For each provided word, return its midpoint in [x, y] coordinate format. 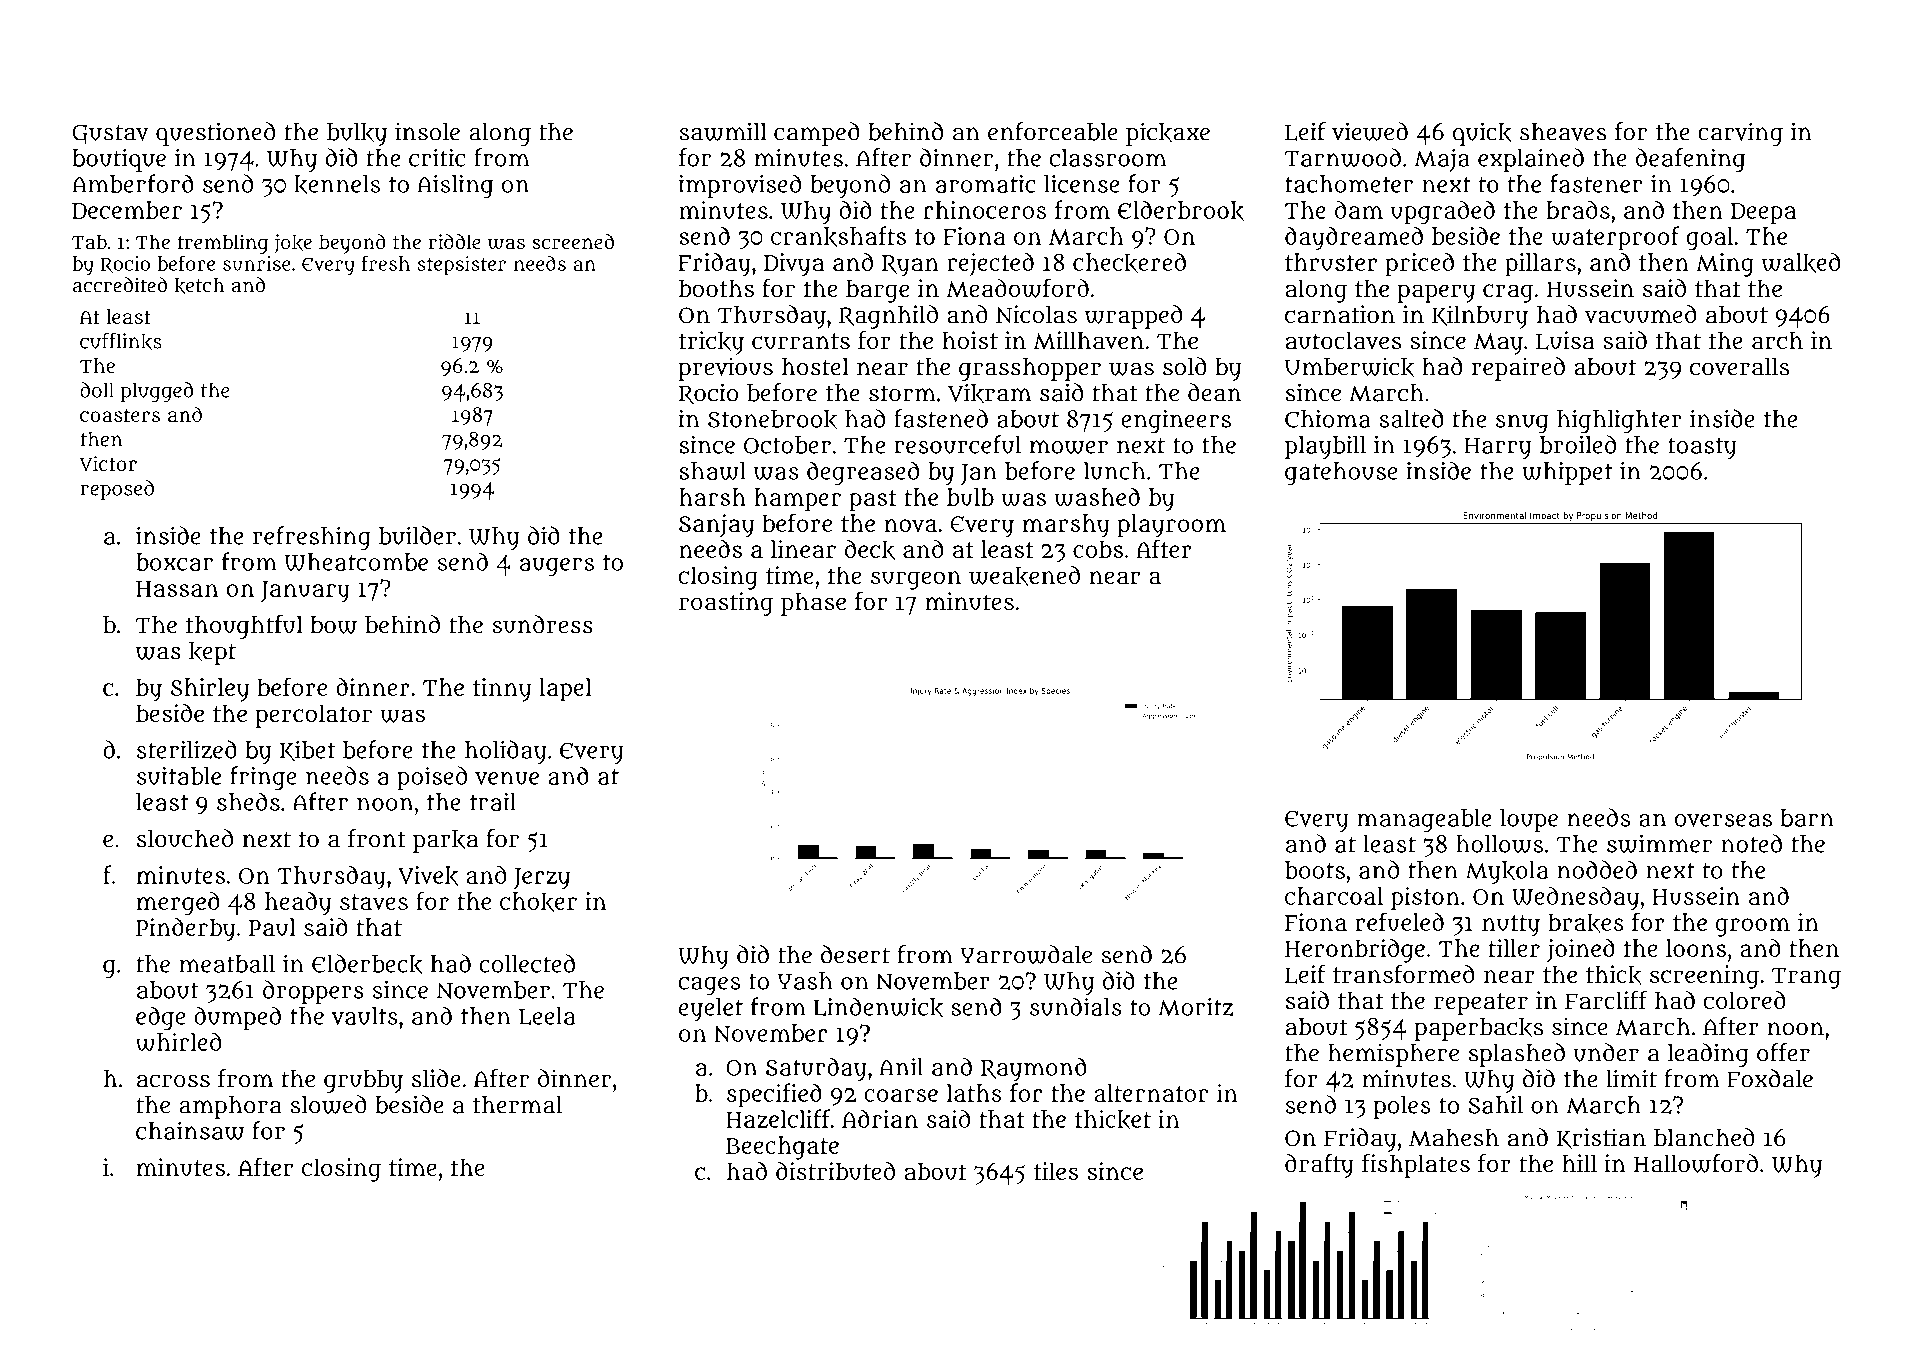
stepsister [461, 266]
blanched [1704, 1137]
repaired [1518, 369]
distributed [835, 1171]
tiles [1056, 1171]
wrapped [1133, 317]
